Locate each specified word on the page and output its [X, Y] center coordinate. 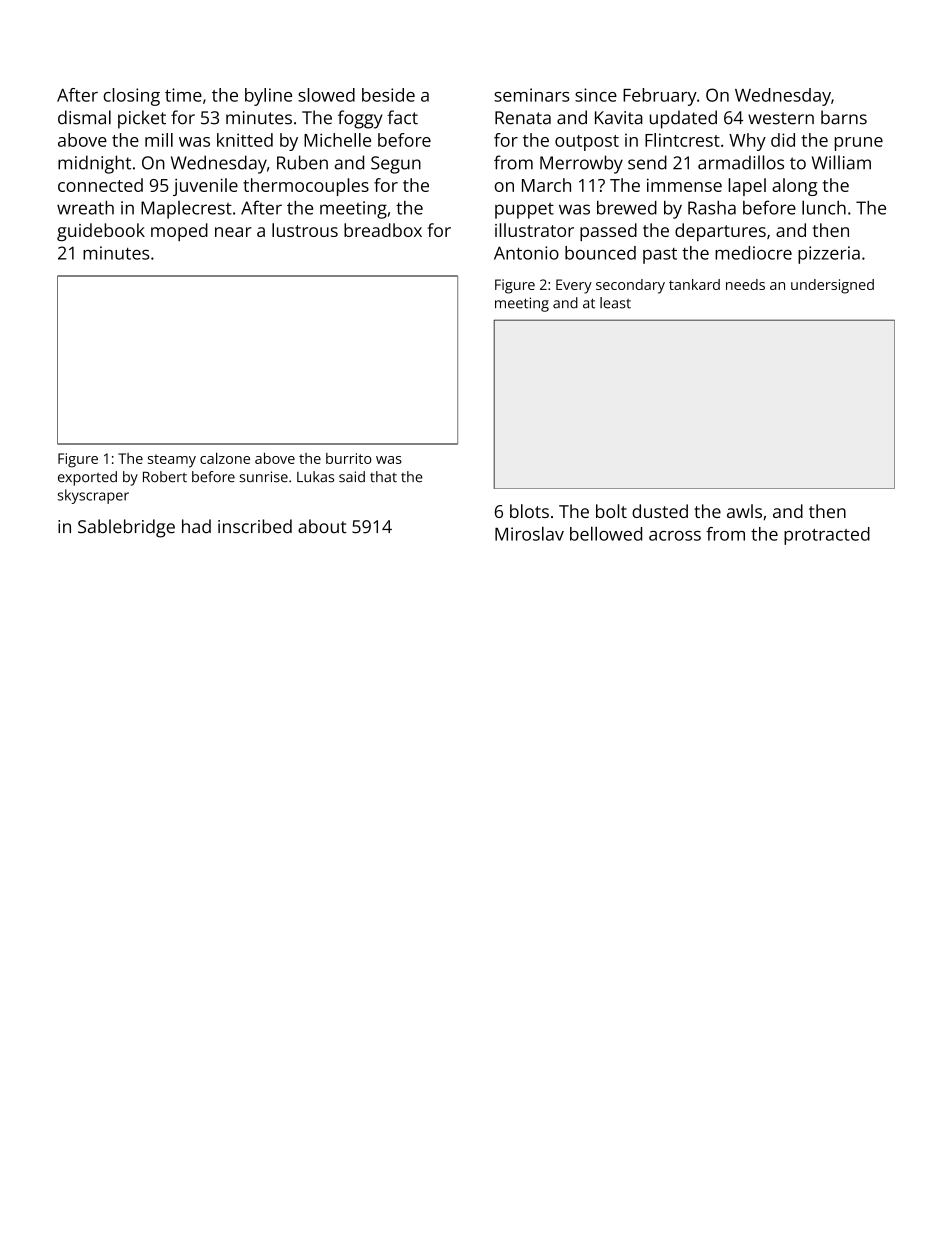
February [660, 97]
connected [100, 185]
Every [574, 286]
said [352, 477]
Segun [396, 165]
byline [268, 97]
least [615, 303]
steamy [172, 461]
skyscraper [93, 496]
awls [744, 511]
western [781, 118]
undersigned [832, 286]
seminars [531, 95]
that [383, 477]
